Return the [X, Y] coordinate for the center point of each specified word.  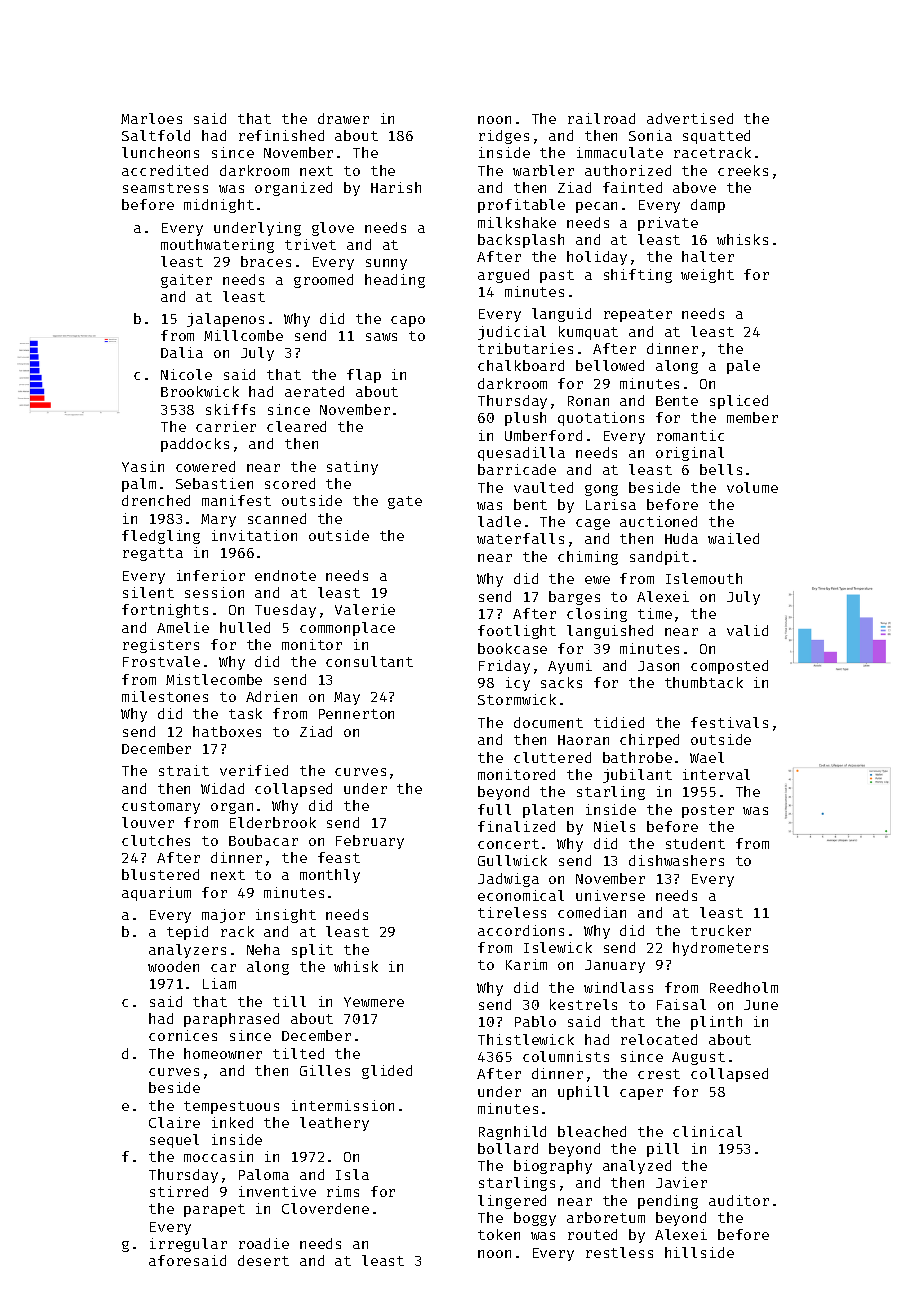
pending [668, 1202]
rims [343, 1191]
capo [408, 321]
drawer [343, 118]
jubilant [637, 776]
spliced [739, 402]
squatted [716, 137]
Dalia [182, 352]
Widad [222, 788]
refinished [281, 135]
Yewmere [374, 1002]
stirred [179, 1191]
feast [339, 857]
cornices [183, 1035]
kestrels [583, 1004]
